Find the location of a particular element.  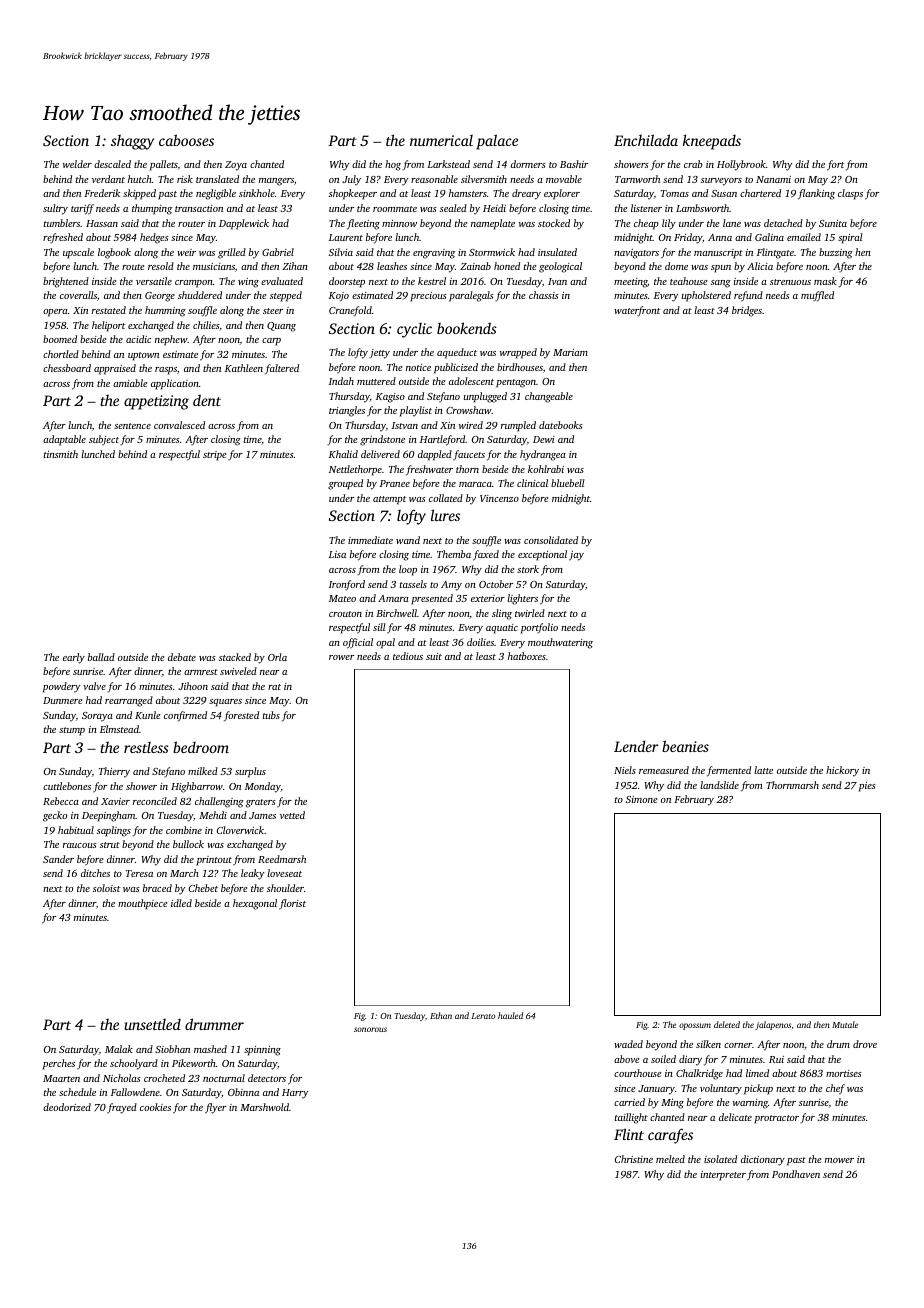

taillight is located at coordinates (631, 1118).
